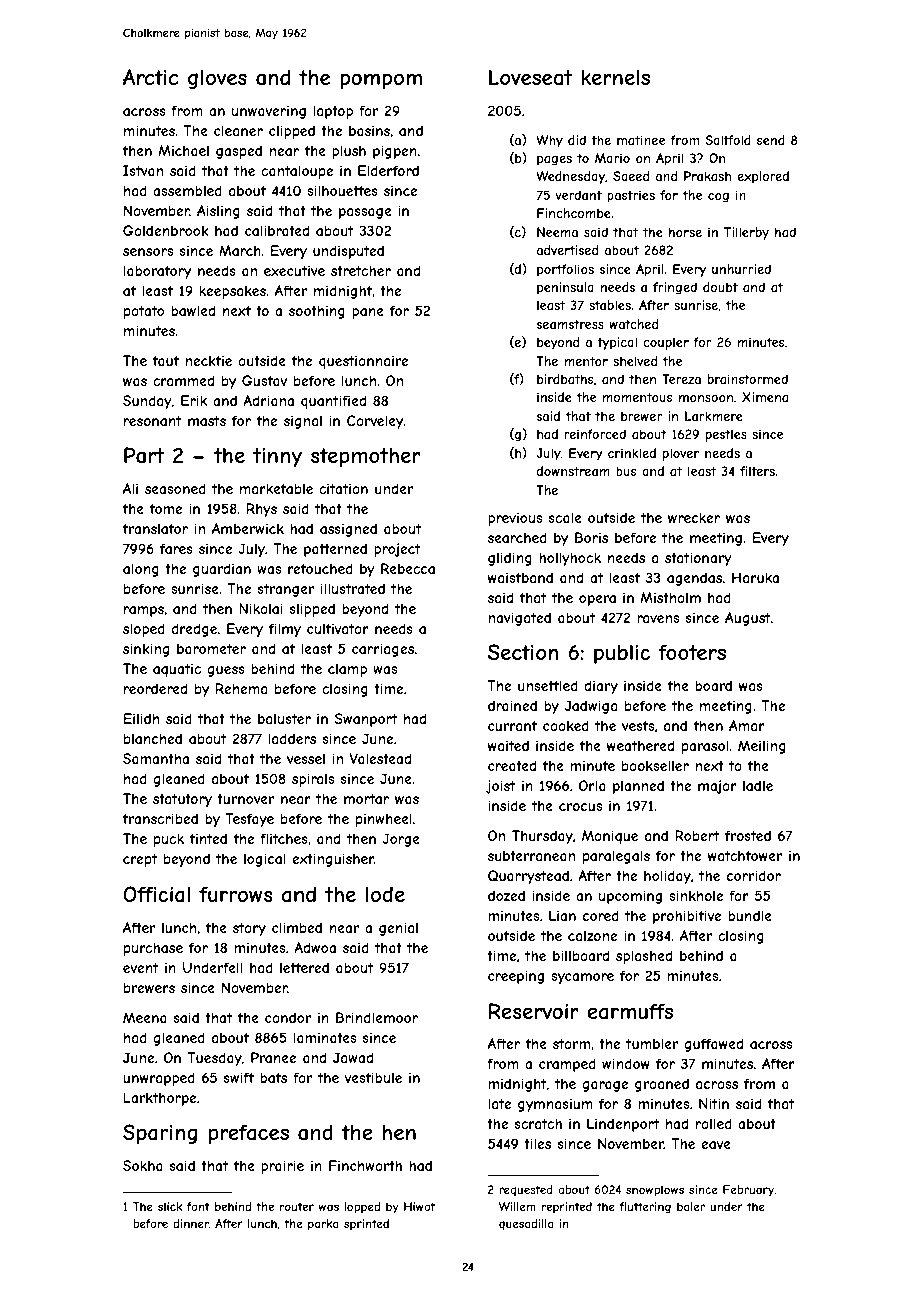  Describe the element at coordinates (692, 652) in the screenshot. I see `footers` at that location.
